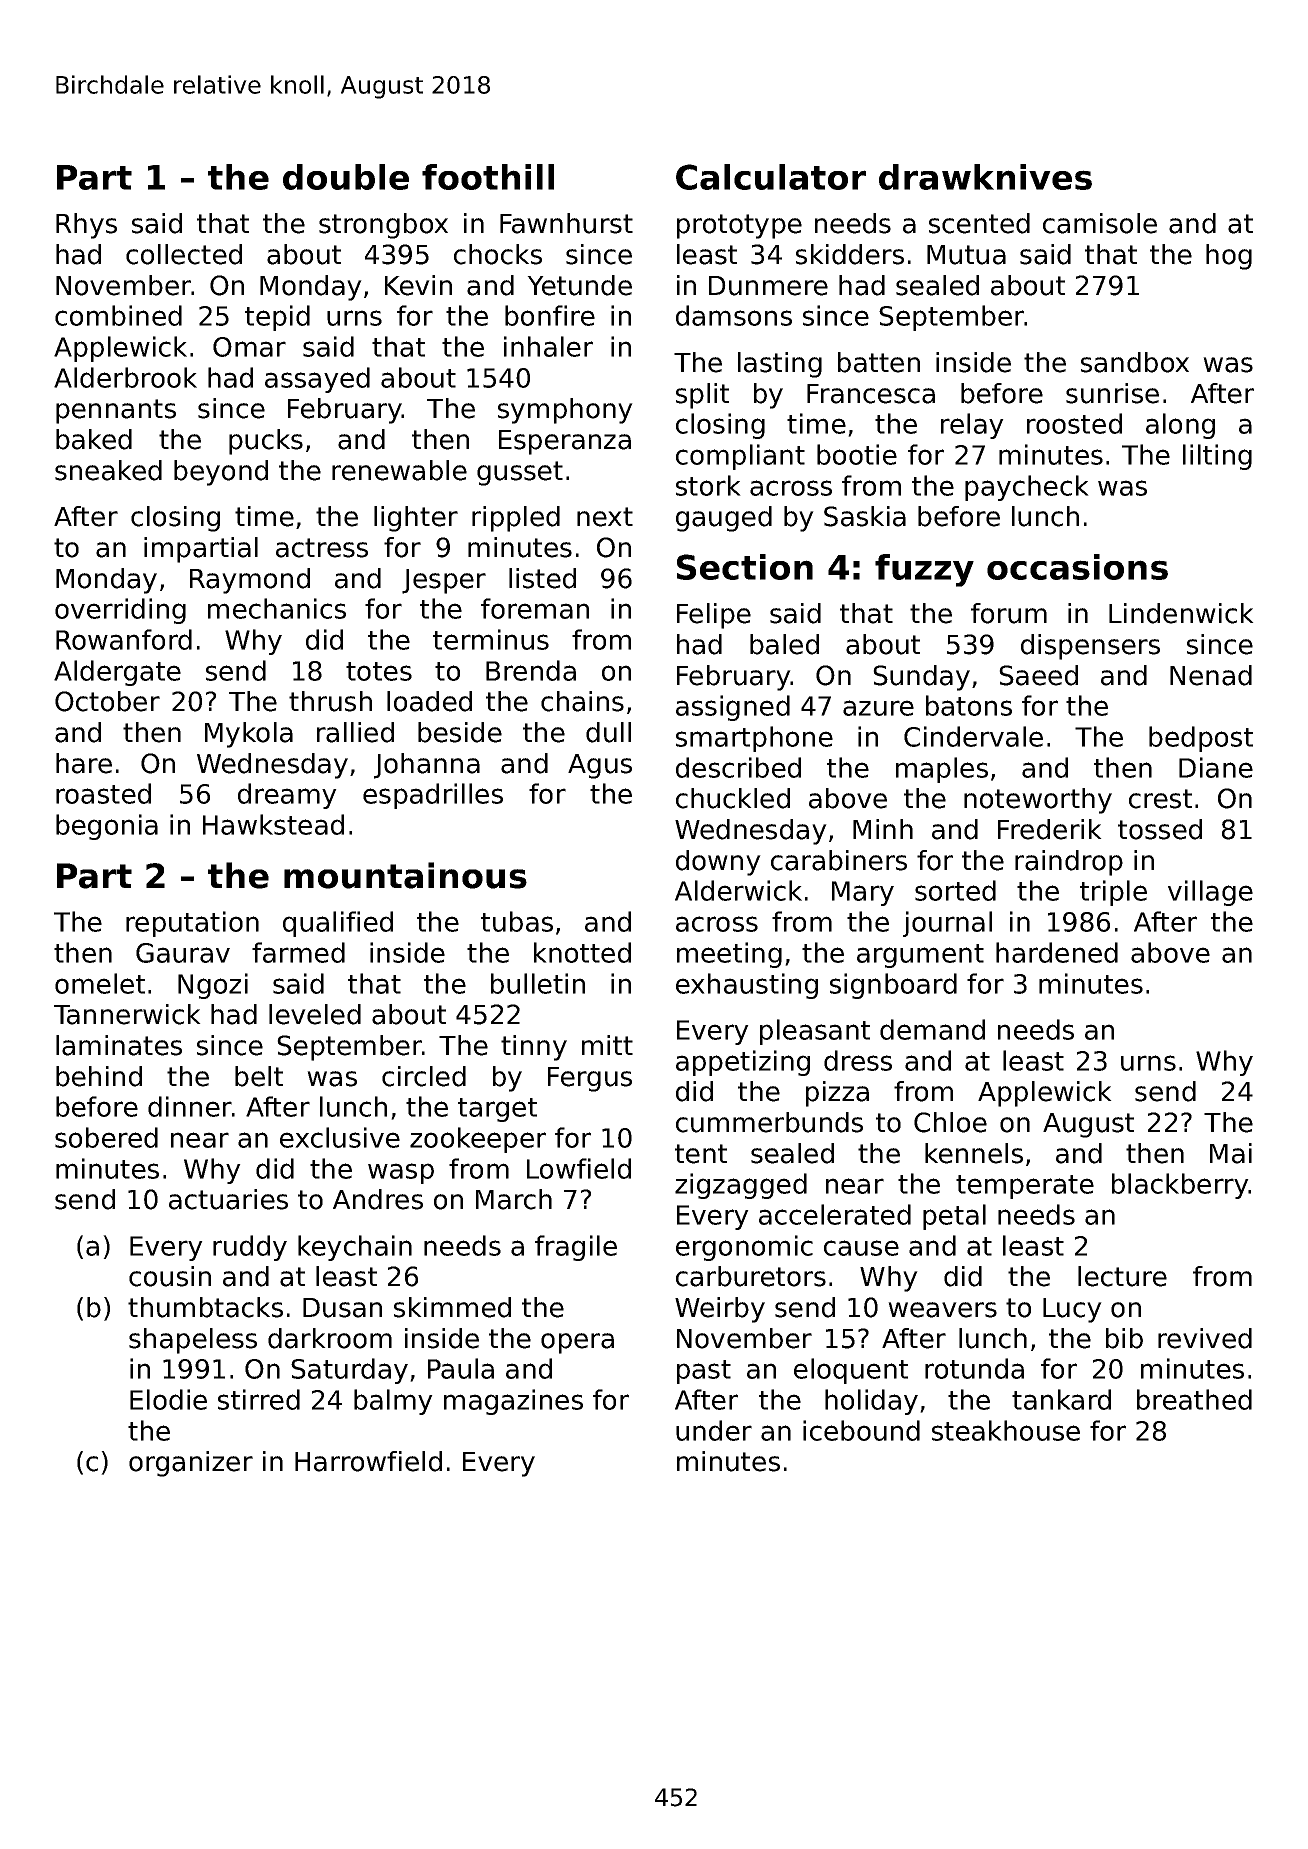  I want to click on keychain, so click(355, 1248).
